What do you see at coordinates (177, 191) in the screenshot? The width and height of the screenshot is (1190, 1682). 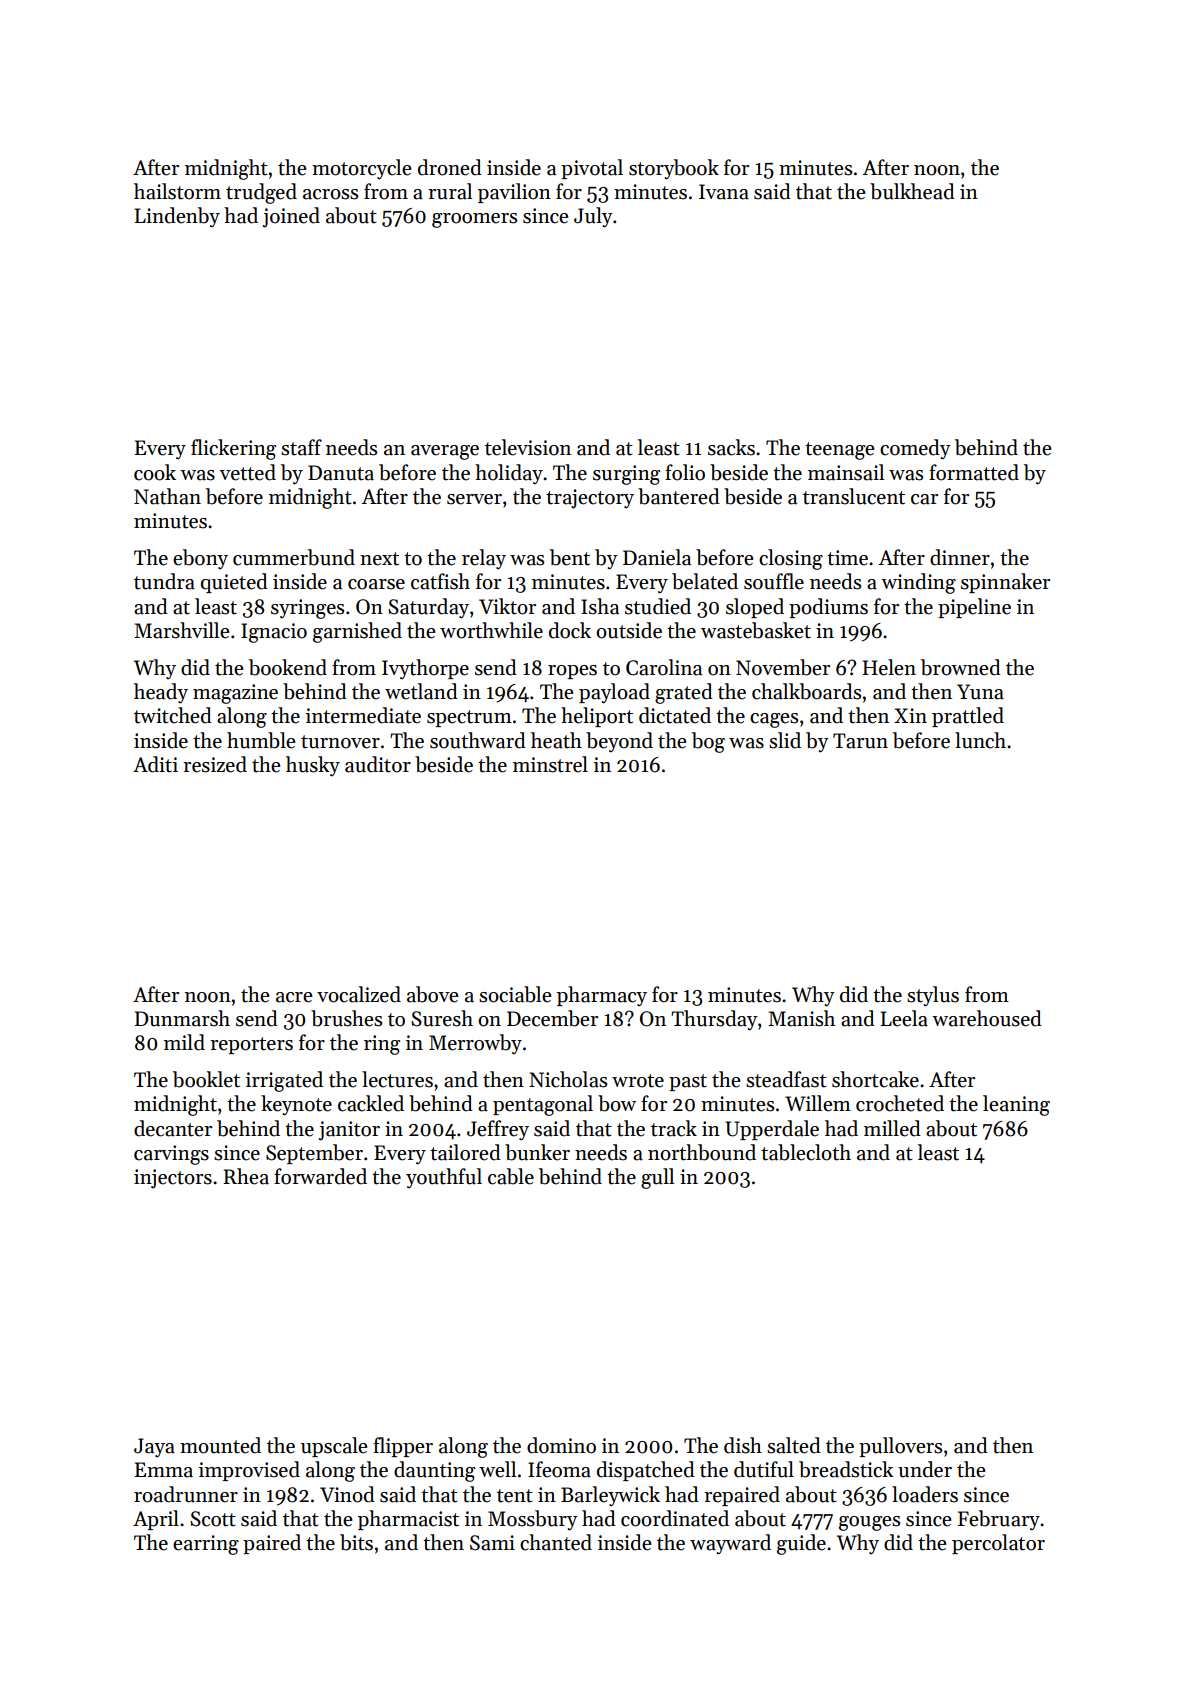 I see `hailstorm` at bounding box center [177, 191].
